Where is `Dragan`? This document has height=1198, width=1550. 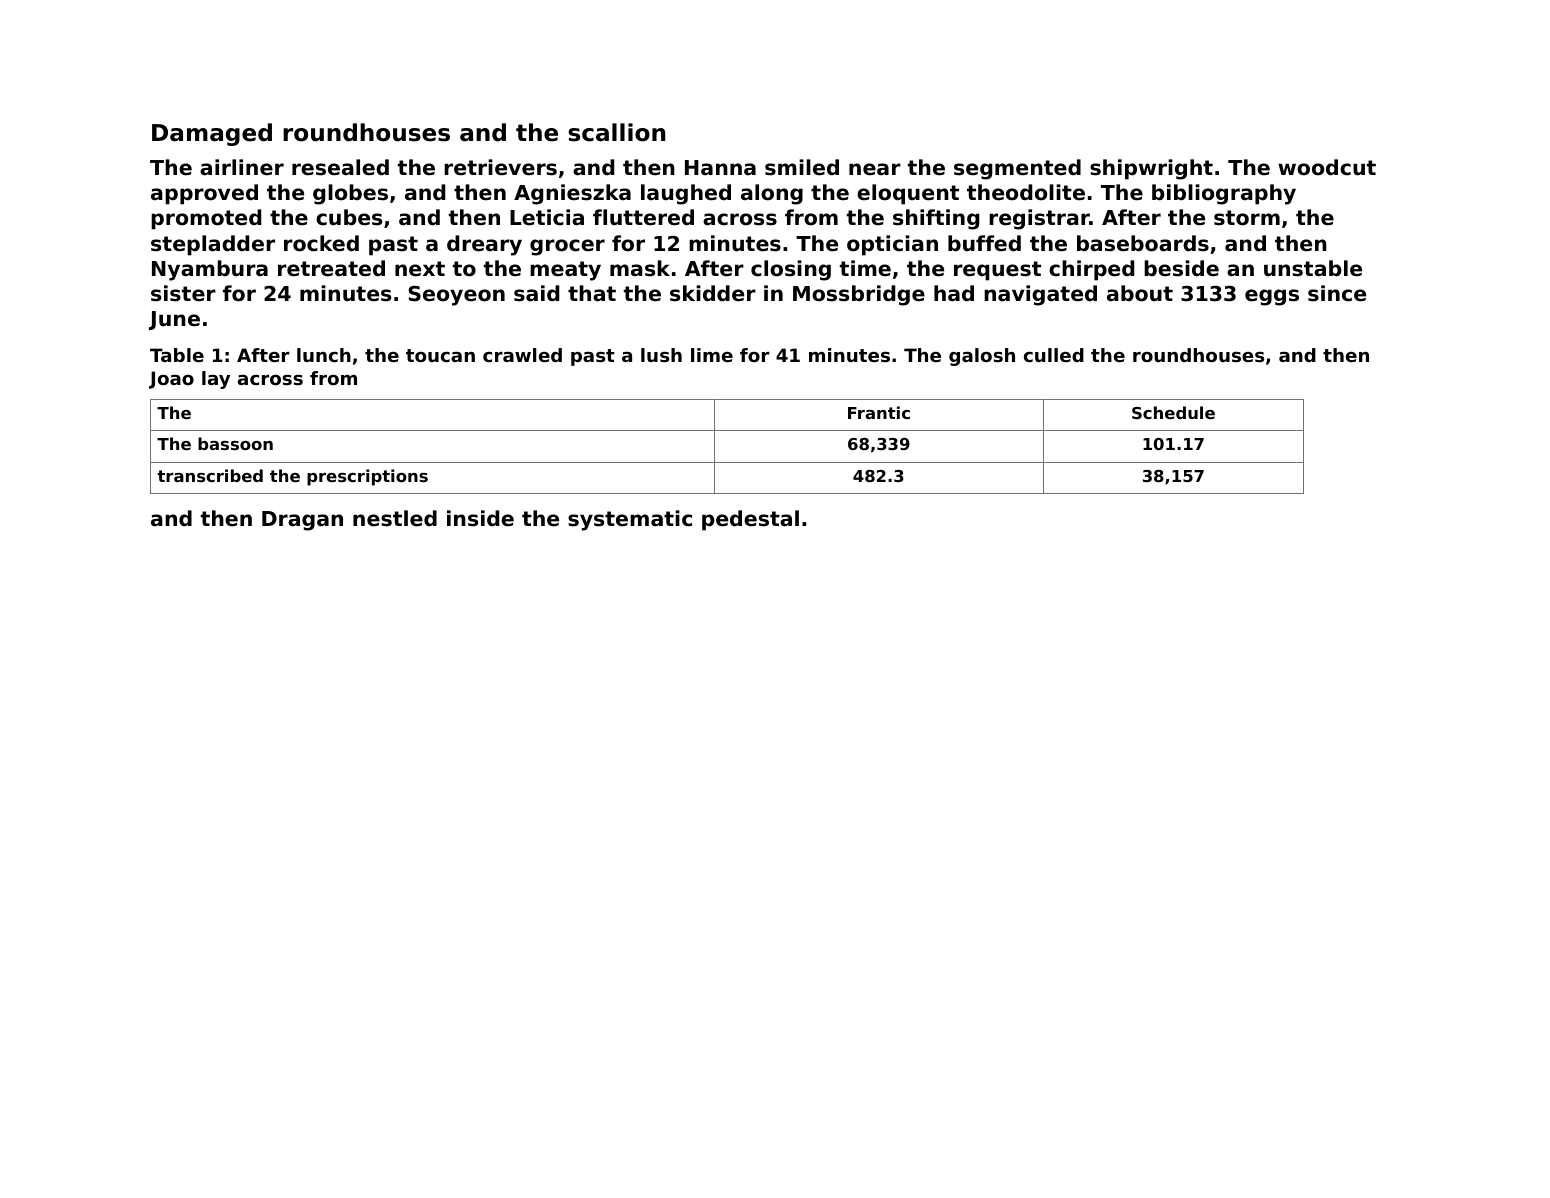 Dragan is located at coordinates (302, 521).
